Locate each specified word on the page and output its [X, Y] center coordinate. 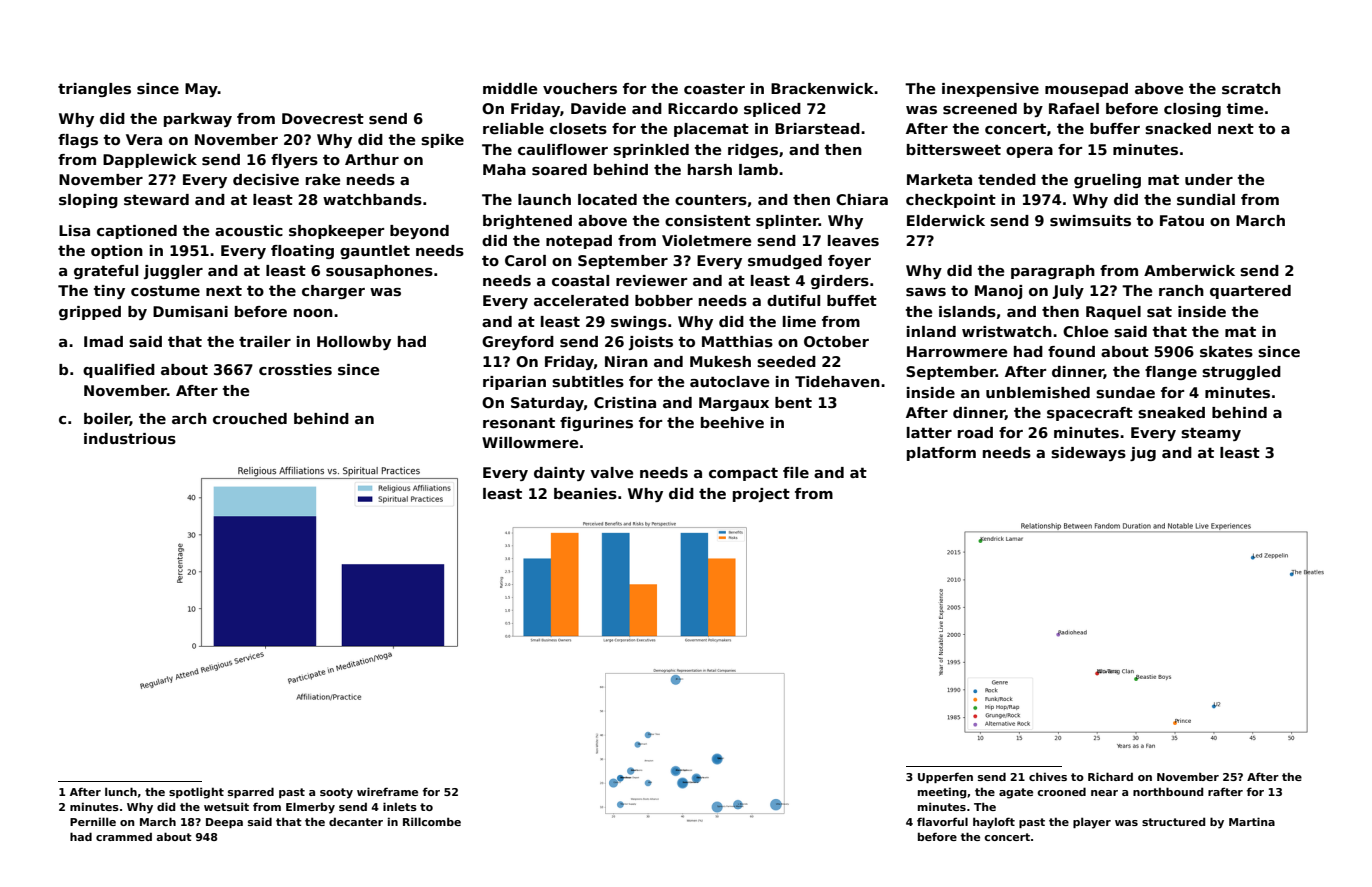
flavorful [942, 821]
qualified [119, 371]
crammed [124, 836]
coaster [714, 88]
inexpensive [990, 90]
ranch [1181, 290]
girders [840, 282]
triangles [94, 90]
